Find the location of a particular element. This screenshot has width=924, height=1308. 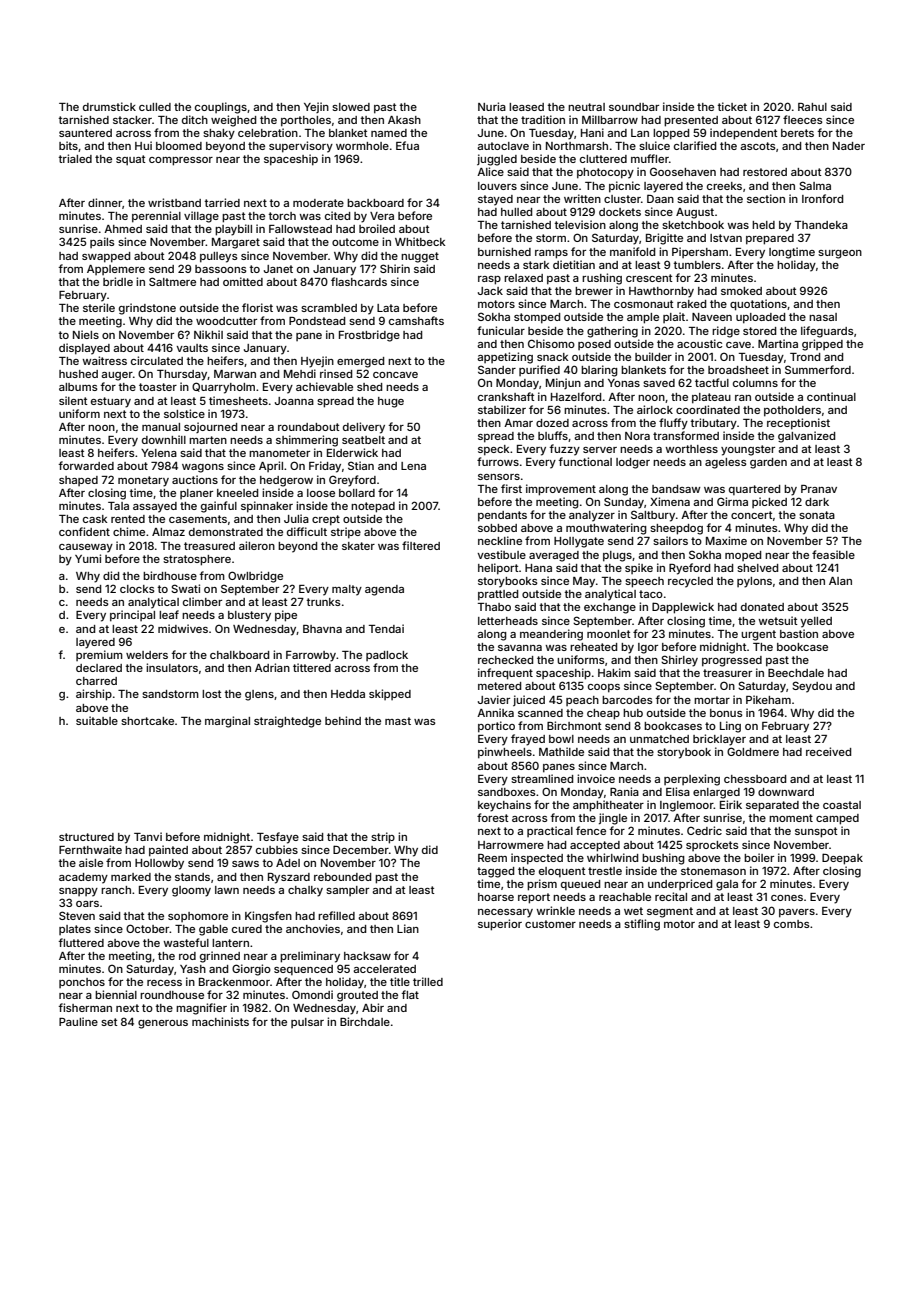

ticket is located at coordinates (732, 106).
